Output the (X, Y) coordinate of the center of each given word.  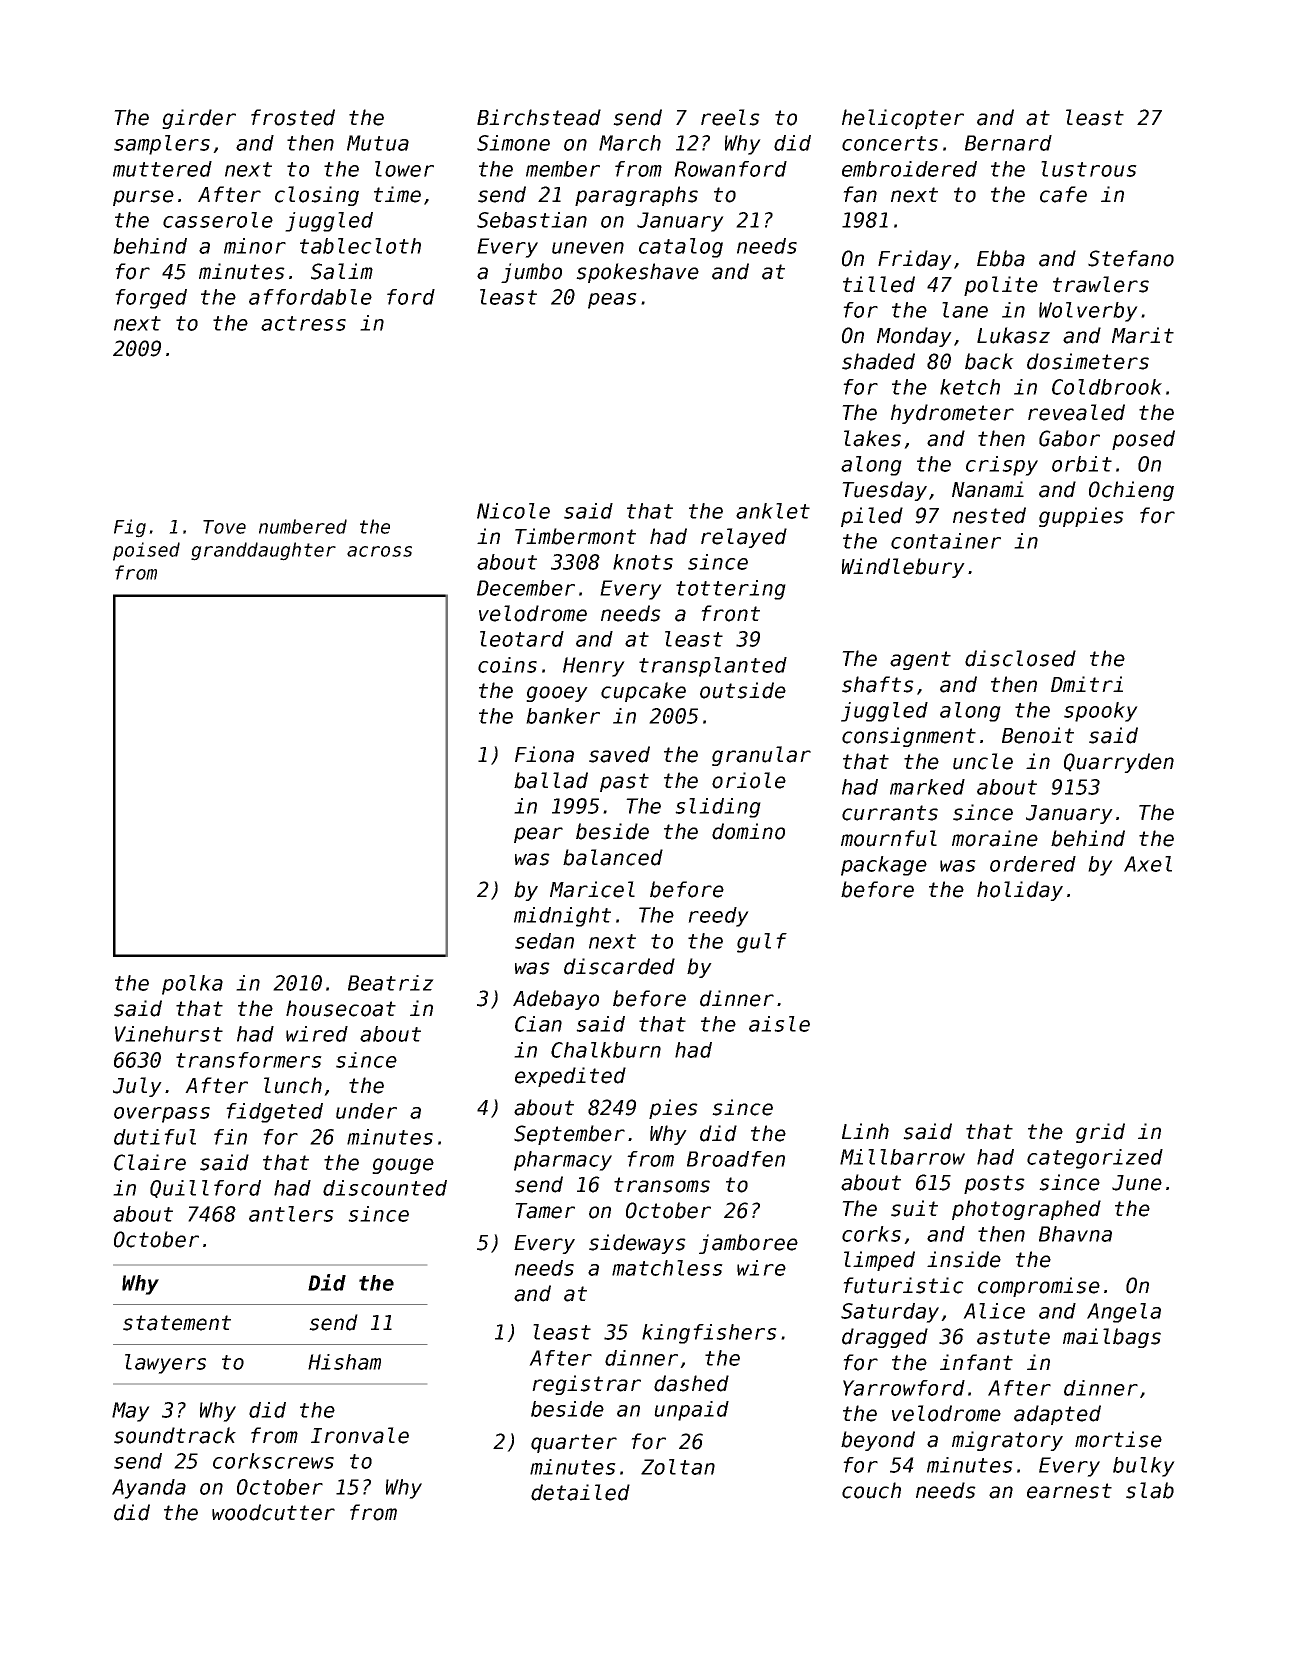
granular (761, 756)
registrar (586, 1385)
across (379, 551)
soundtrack (175, 1435)
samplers (162, 145)
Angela (1124, 1313)
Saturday (890, 1313)
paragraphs (636, 196)
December (526, 588)
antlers (291, 1214)
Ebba (1001, 258)
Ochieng (1131, 491)
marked (927, 787)
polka (192, 985)
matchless (667, 1268)
